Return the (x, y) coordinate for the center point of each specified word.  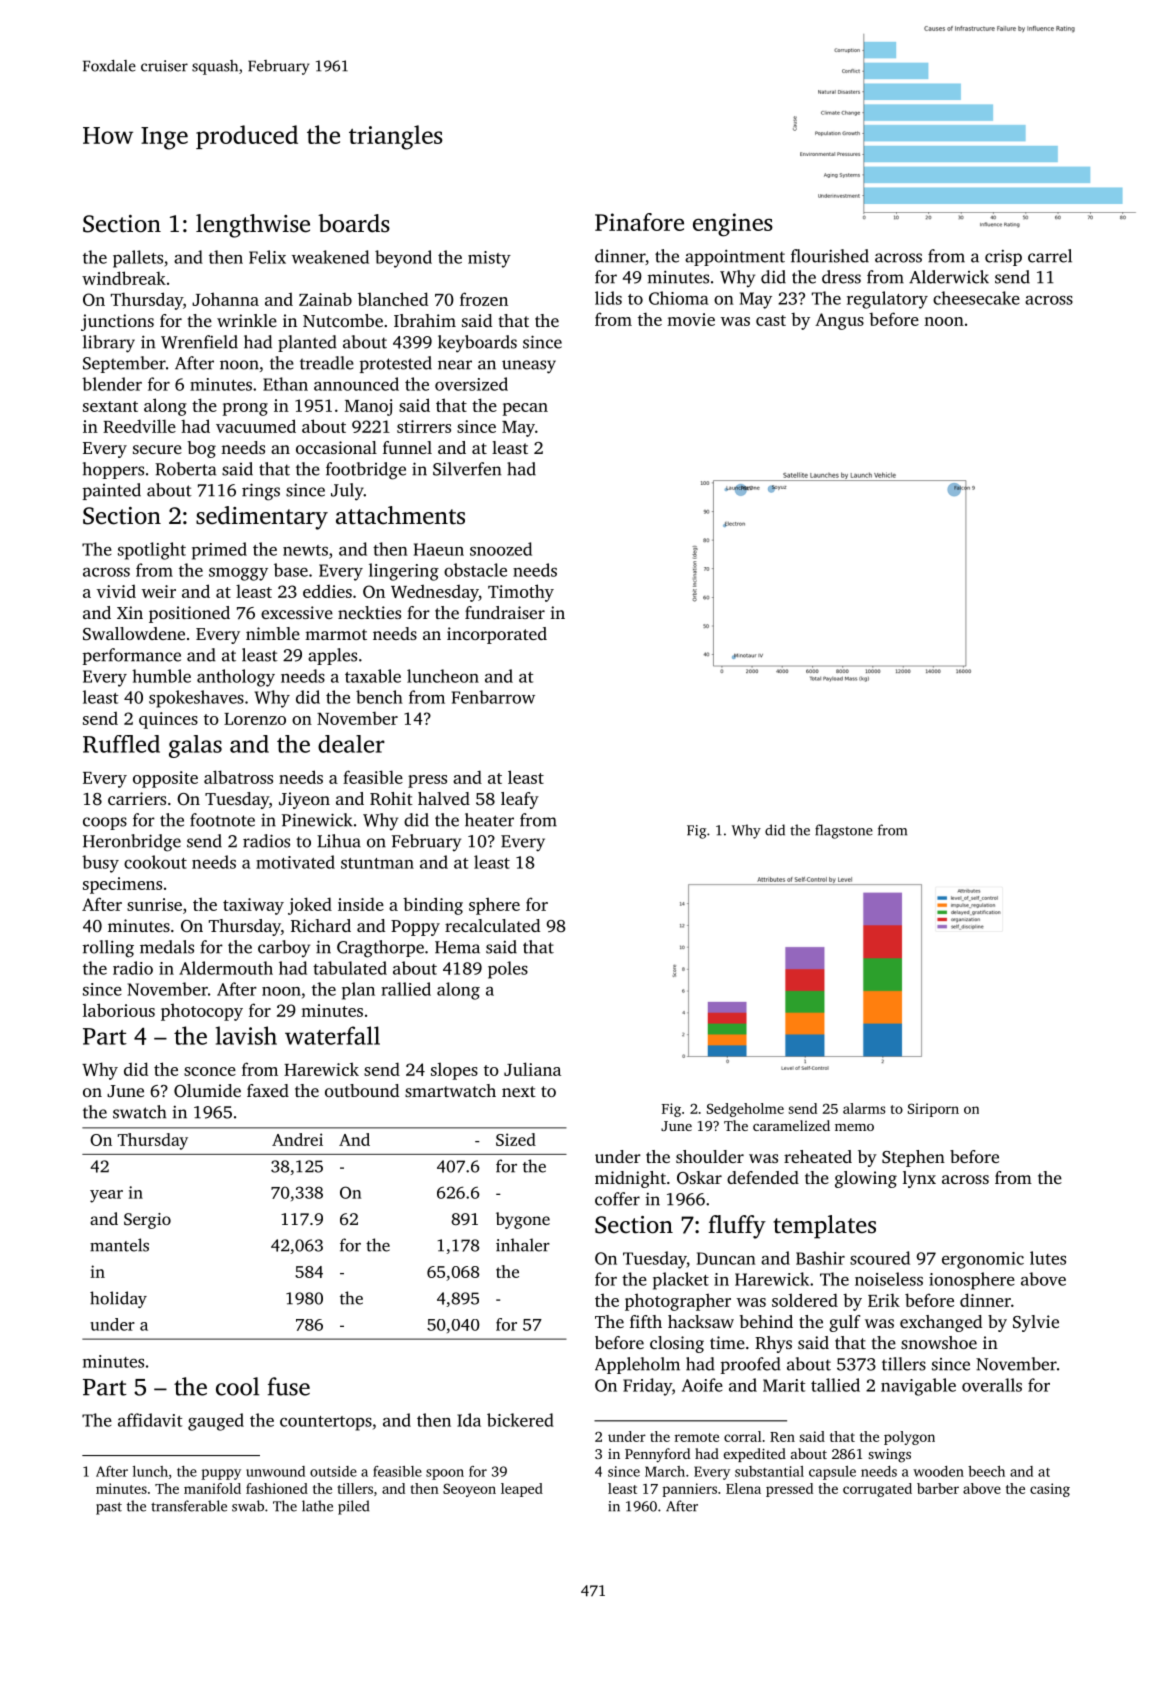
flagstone (844, 831)
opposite (165, 779)
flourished (830, 256)
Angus (839, 321)
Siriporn (933, 1110)
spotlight (152, 551)
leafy (520, 800)
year (106, 1196)
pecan (525, 409)
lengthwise (253, 226)
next (519, 1091)
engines (733, 225)
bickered (520, 1420)
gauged (216, 1422)
